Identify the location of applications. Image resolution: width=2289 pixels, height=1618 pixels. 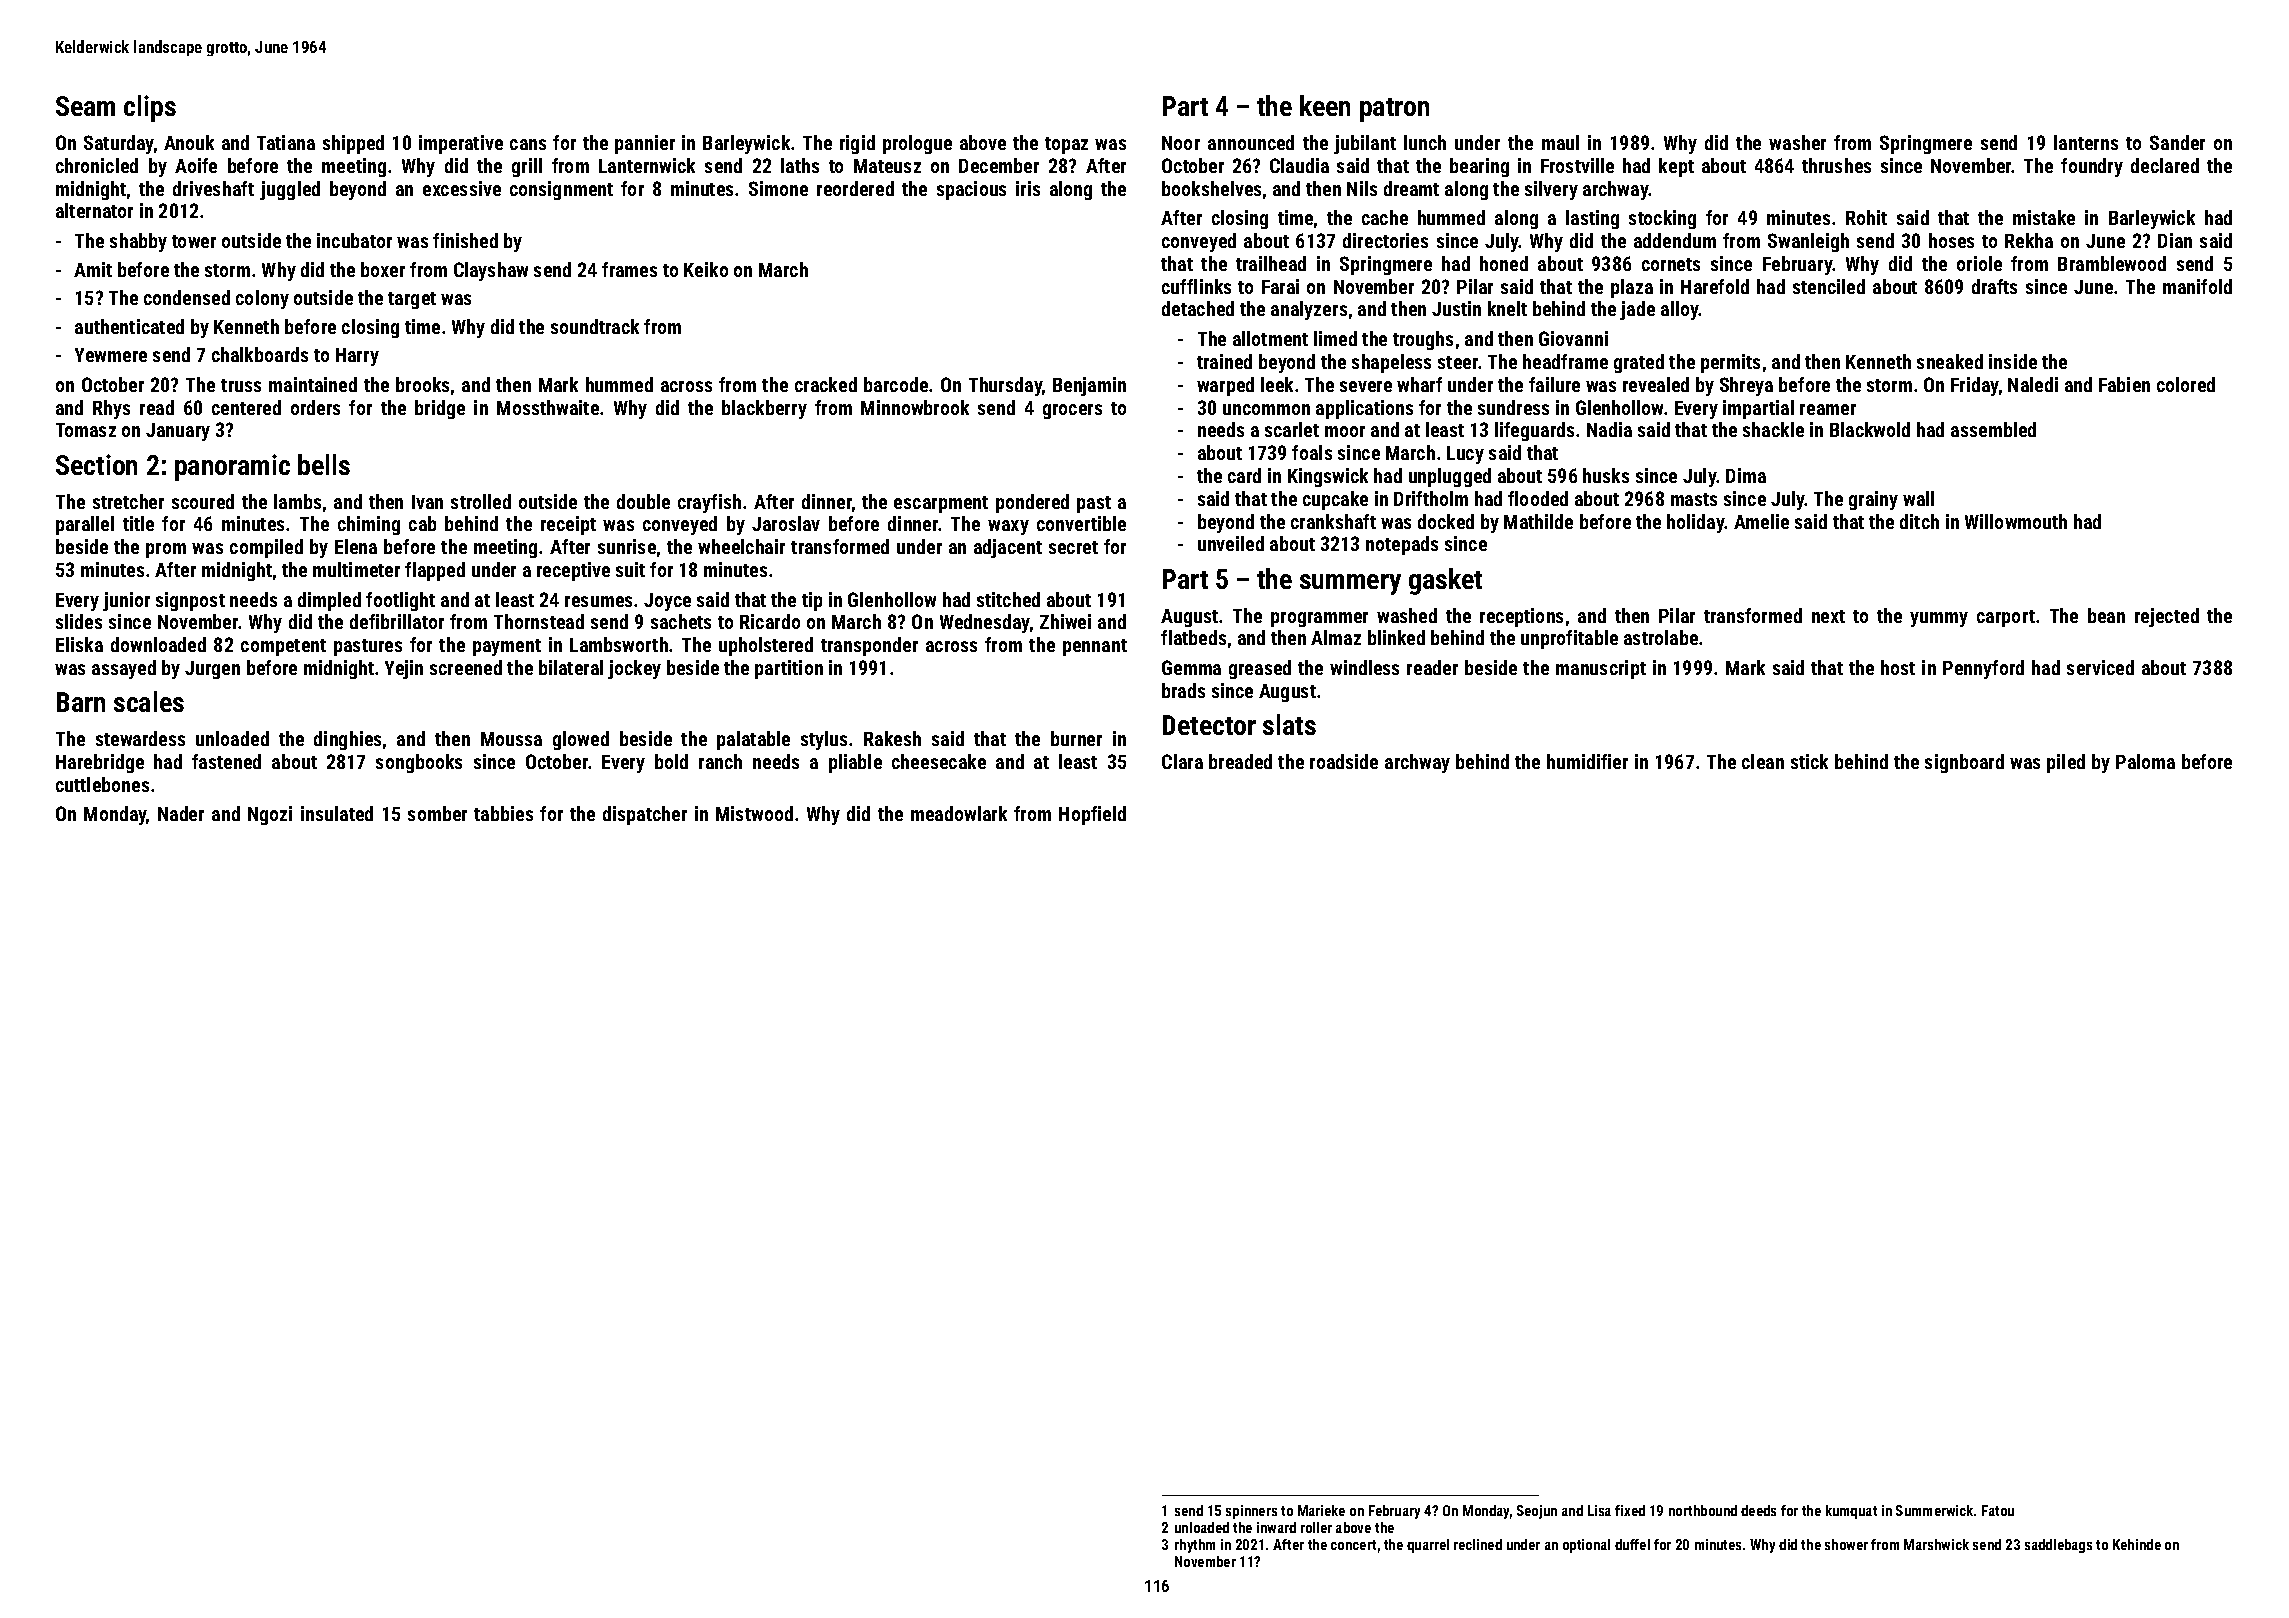
(1364, 409).
